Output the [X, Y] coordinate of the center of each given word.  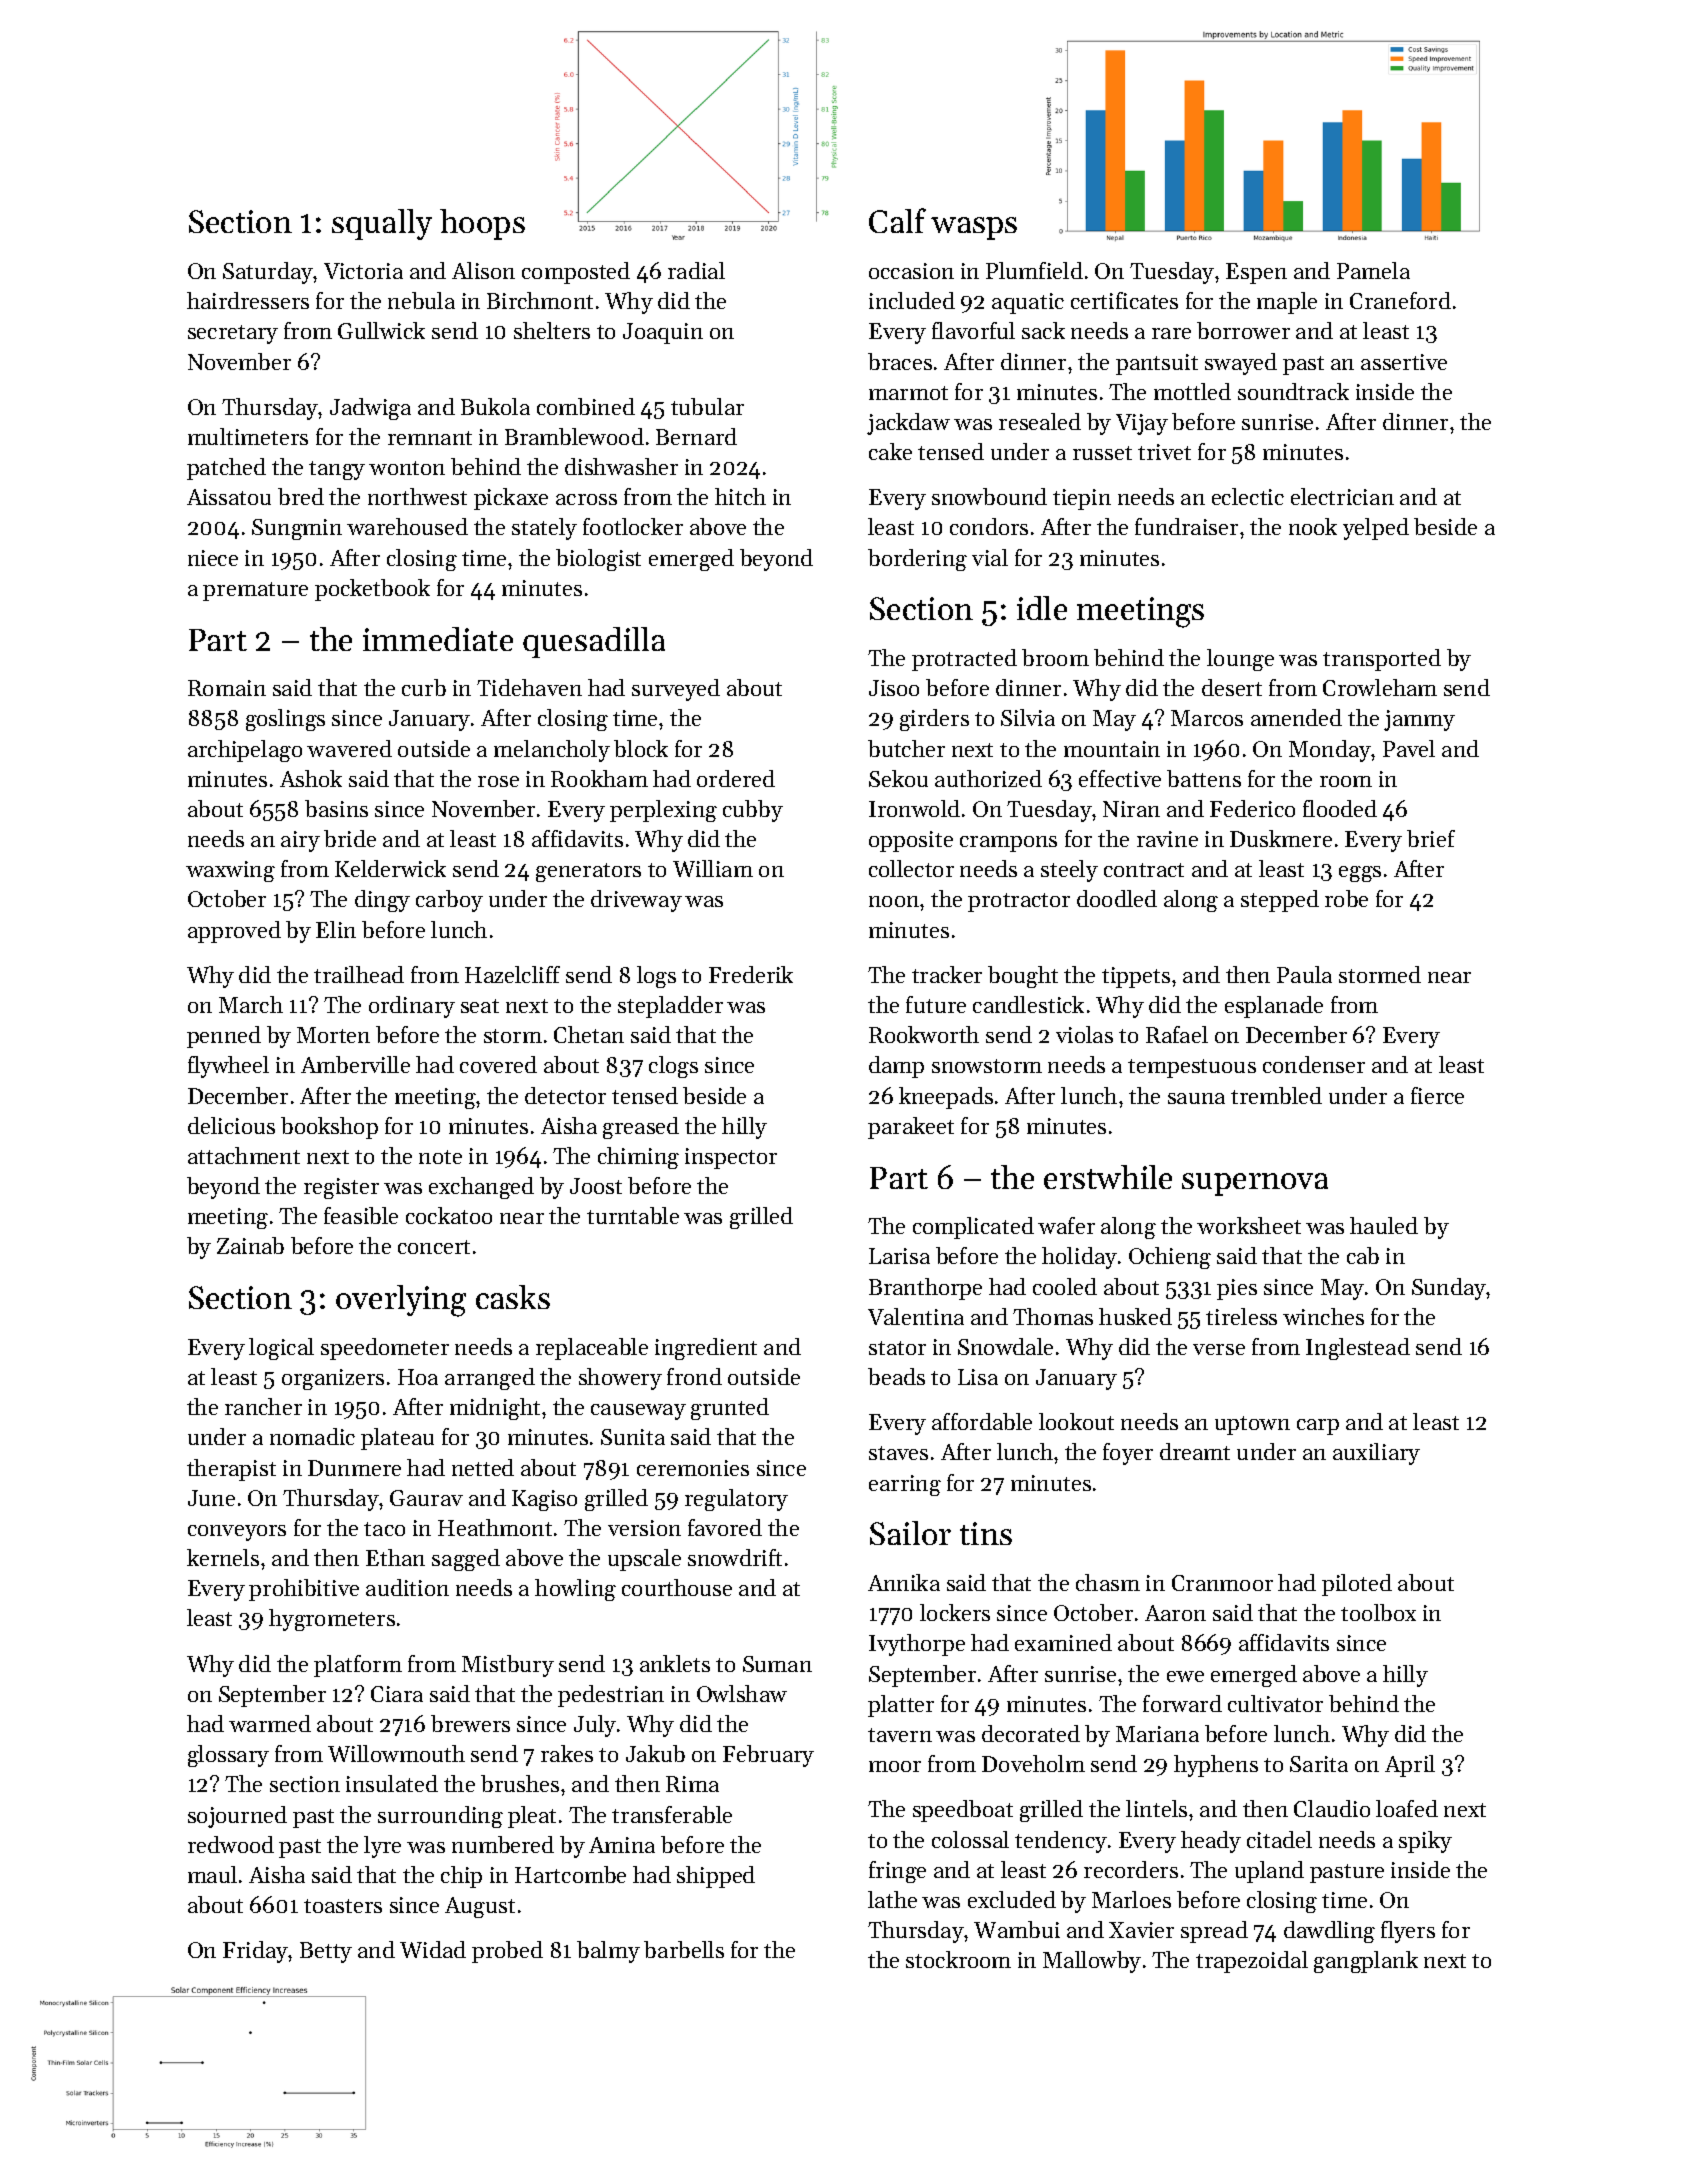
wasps [974, 228]
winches [1323, 1316]
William [713, 868]
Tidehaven [529, 687]
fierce [1437, 1095]
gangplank [1366, 1962]
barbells [684, 1949]
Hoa [418, 1377]
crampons [1008, 844]
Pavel [1409, 748]
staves [898, 1453]
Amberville [355, 1064]
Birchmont [540, 300]
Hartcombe [570, 1874]
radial [696, 270]
